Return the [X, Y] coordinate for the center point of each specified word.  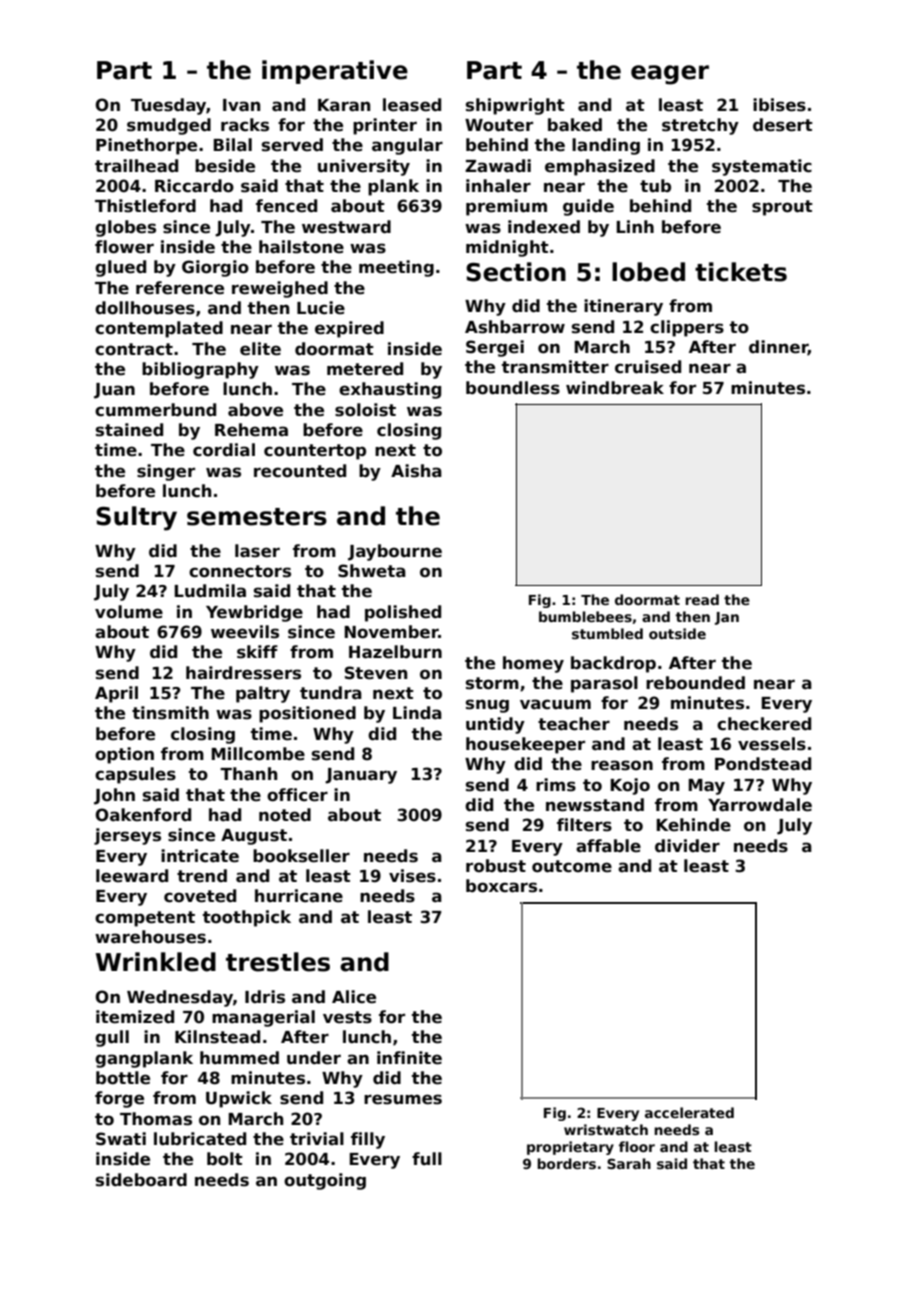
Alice [354, 997]
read [702, 599]
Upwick [239, 1099]
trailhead [136, 166]
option [124, 755]
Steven [376, 673]
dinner [778, 348]
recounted [300, 471]
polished [403, 613]
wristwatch [606, 1129]
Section [516, 272]
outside [677, 633]
